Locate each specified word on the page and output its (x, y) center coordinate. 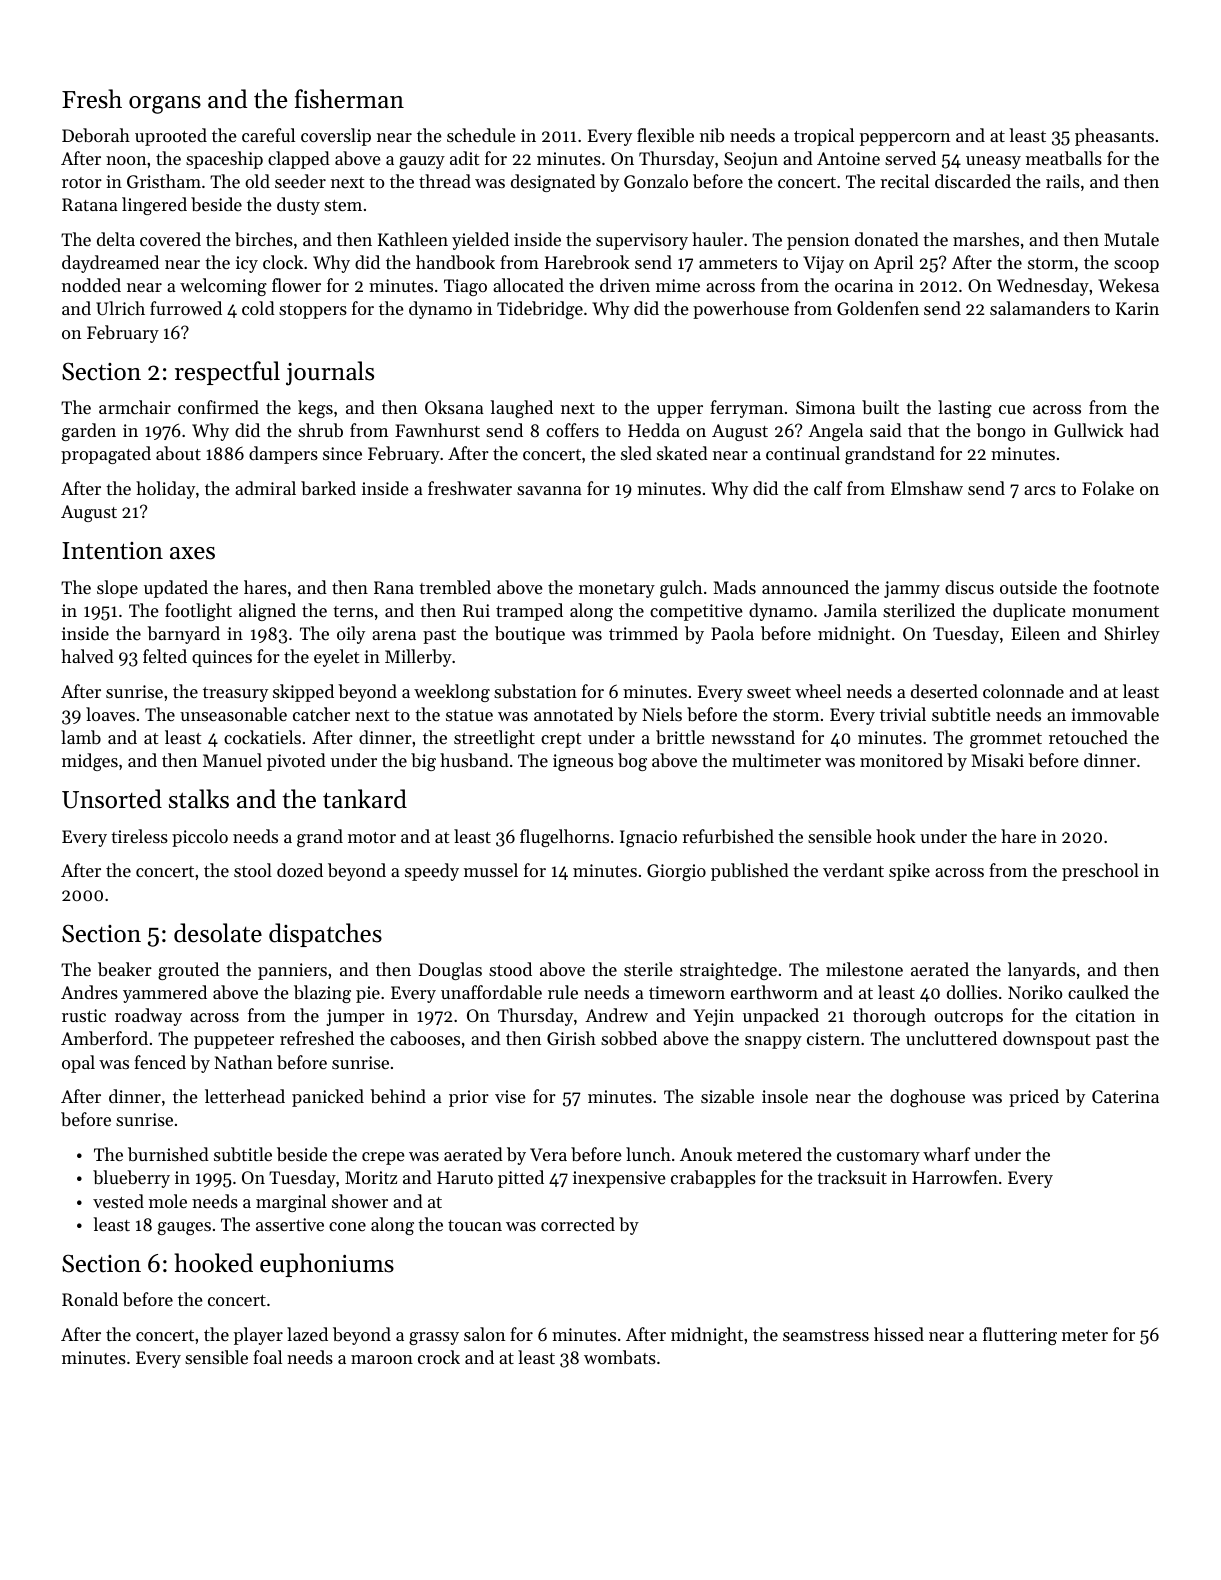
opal (78, 1064)
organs (165, 105)
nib (712, 135)
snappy (773, 1042)
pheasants (1114, 137)
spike (909, 872)
